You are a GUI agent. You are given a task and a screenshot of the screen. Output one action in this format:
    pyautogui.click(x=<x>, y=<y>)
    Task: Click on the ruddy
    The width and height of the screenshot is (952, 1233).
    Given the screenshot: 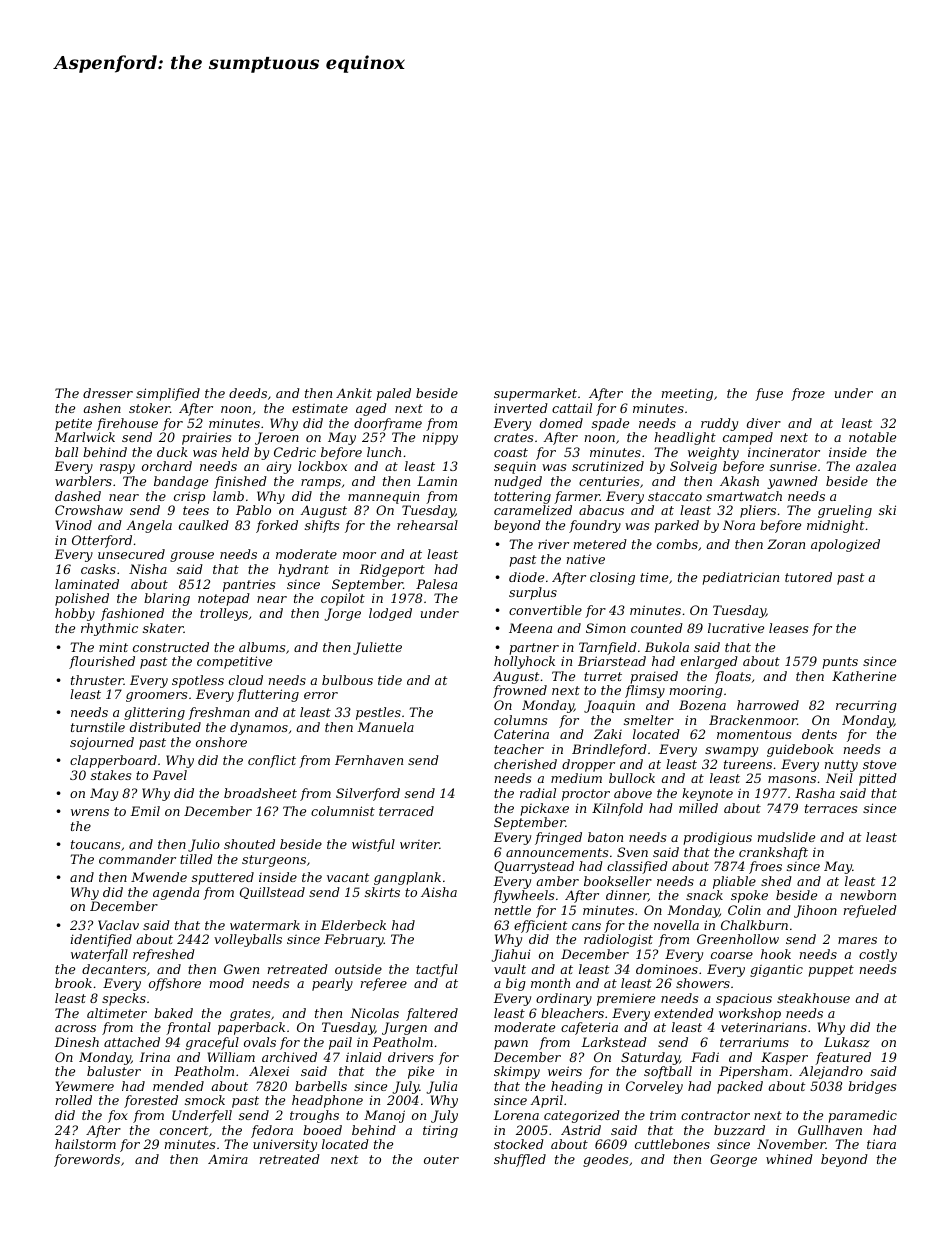 What is the action you would take?
    pyautogui.click(x=719, y=424)
